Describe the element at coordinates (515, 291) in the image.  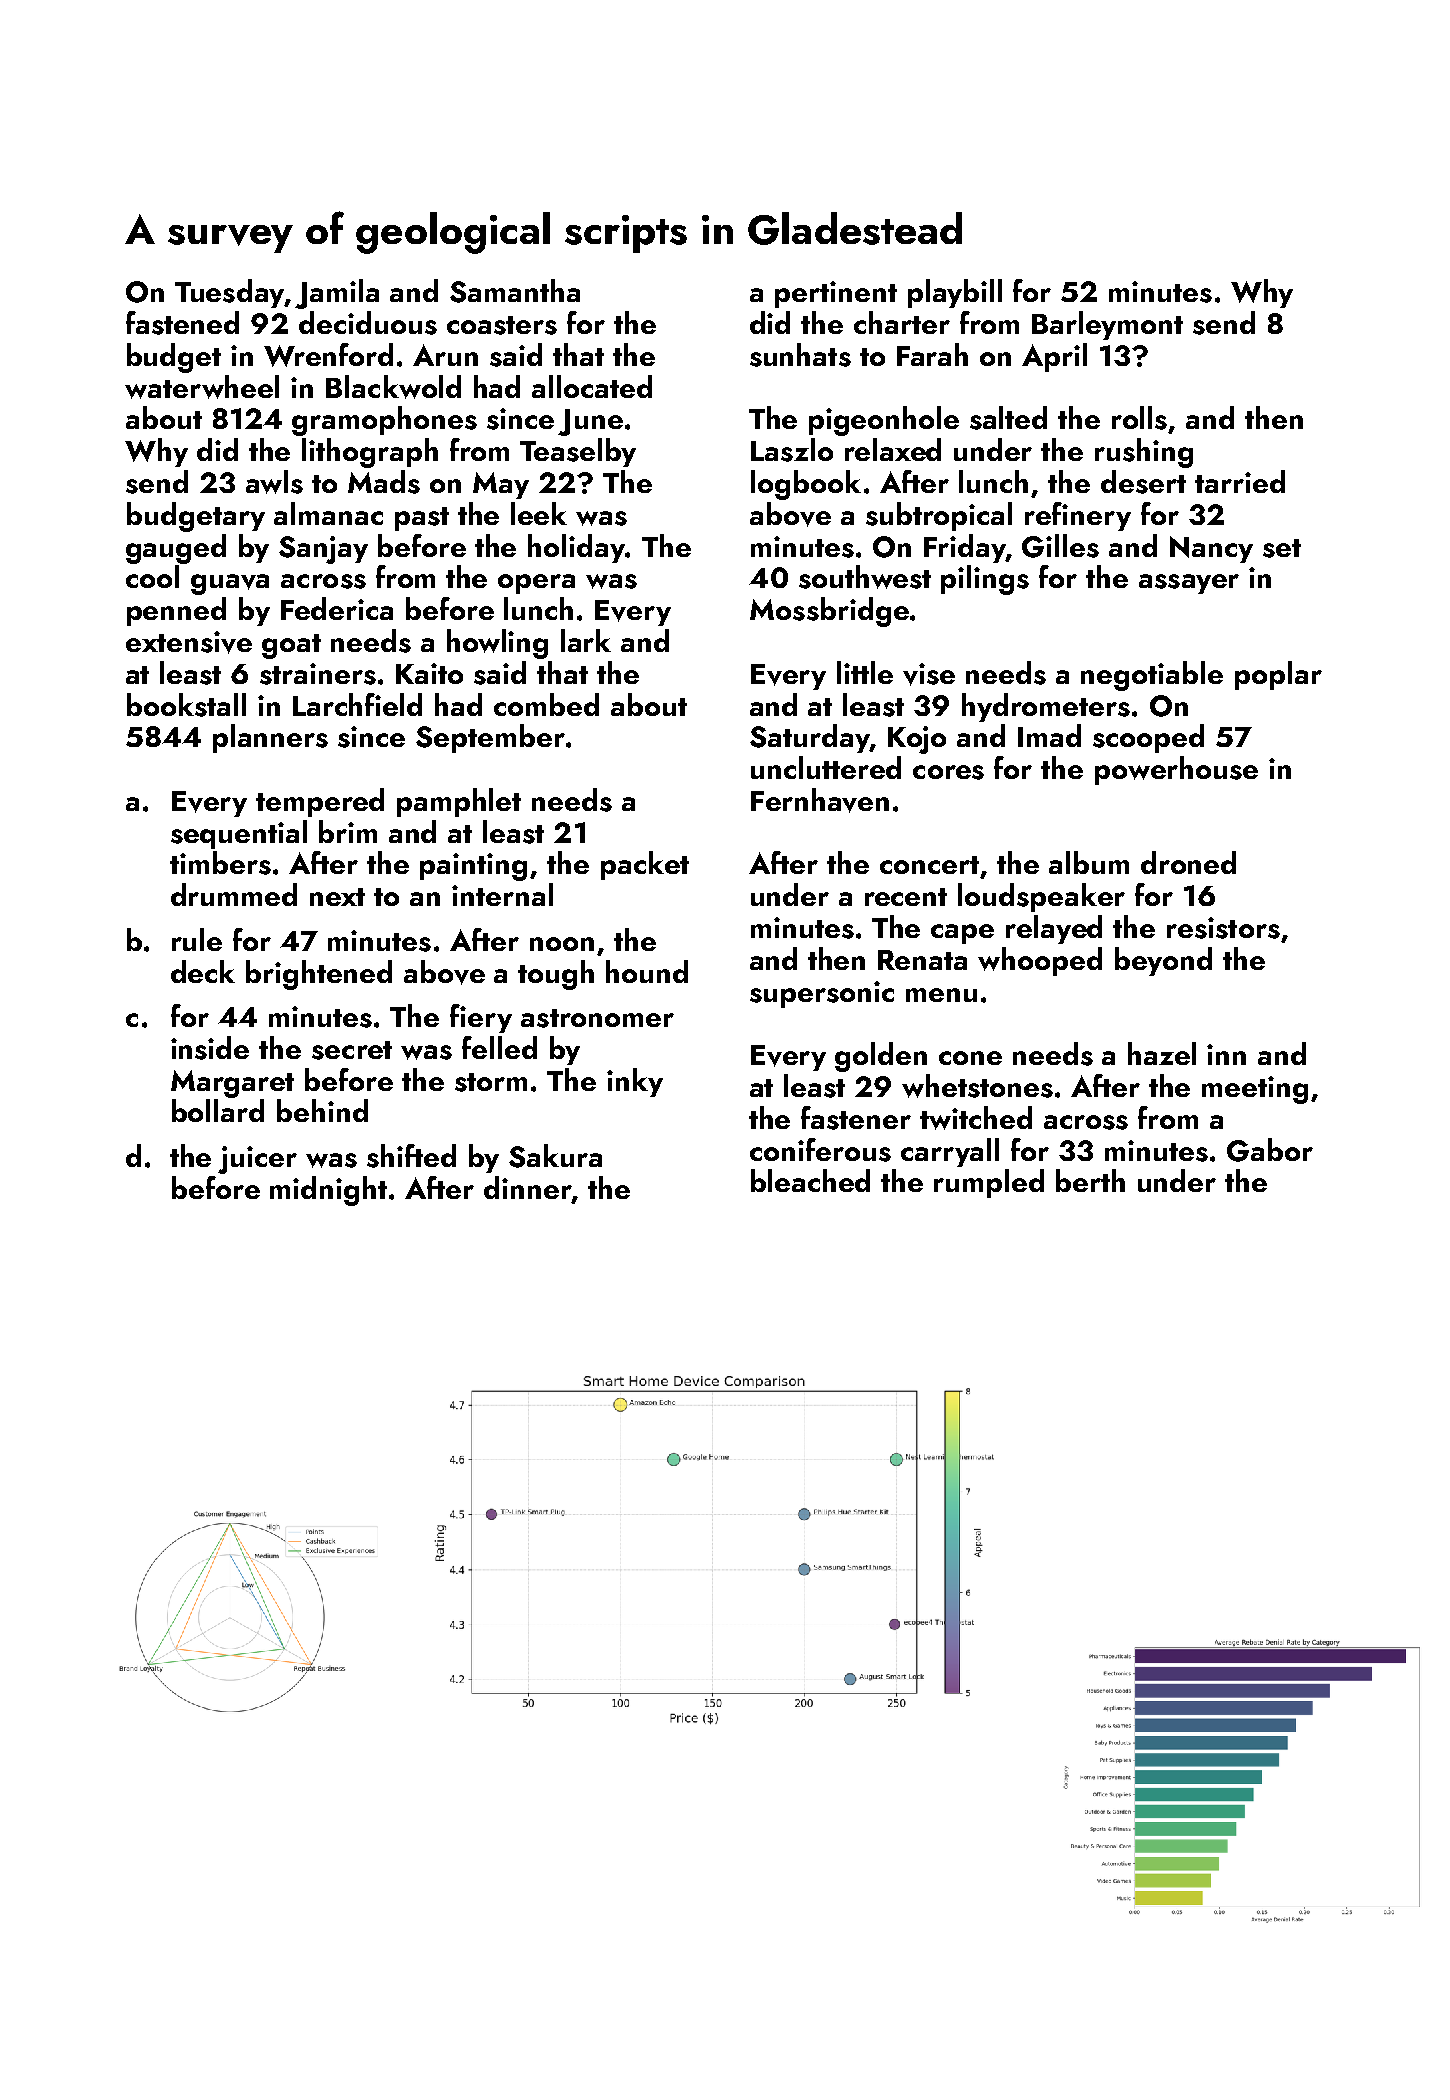
I see `Samantha` at that location.
